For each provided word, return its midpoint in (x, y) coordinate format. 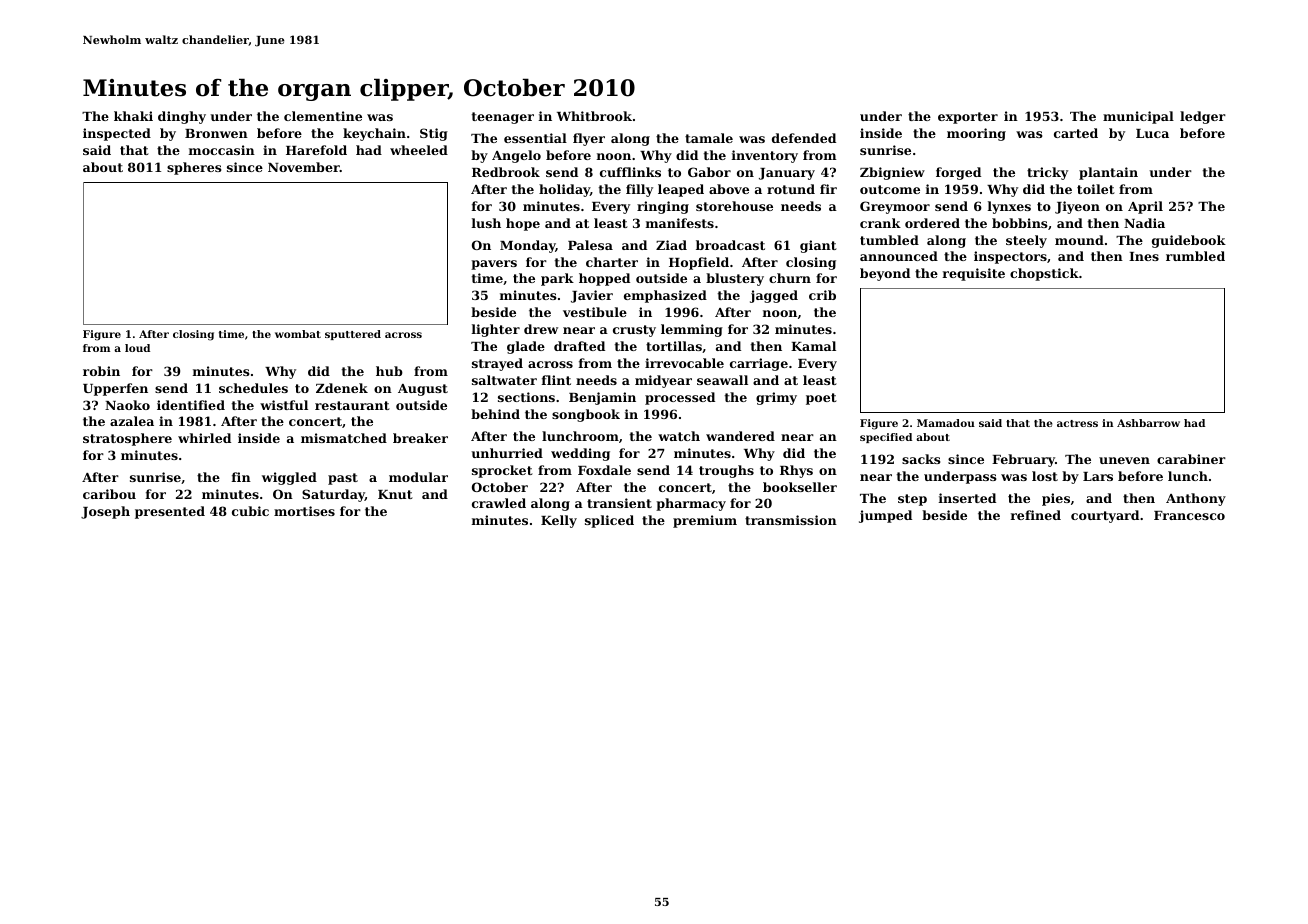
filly (639, 190)
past (343, 479)
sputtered (353, 335)
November (304, 167)
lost (1045, 476)
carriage (759, 364)
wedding (580, 454)
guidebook (1189, 241)
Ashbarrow (1148, 423)
